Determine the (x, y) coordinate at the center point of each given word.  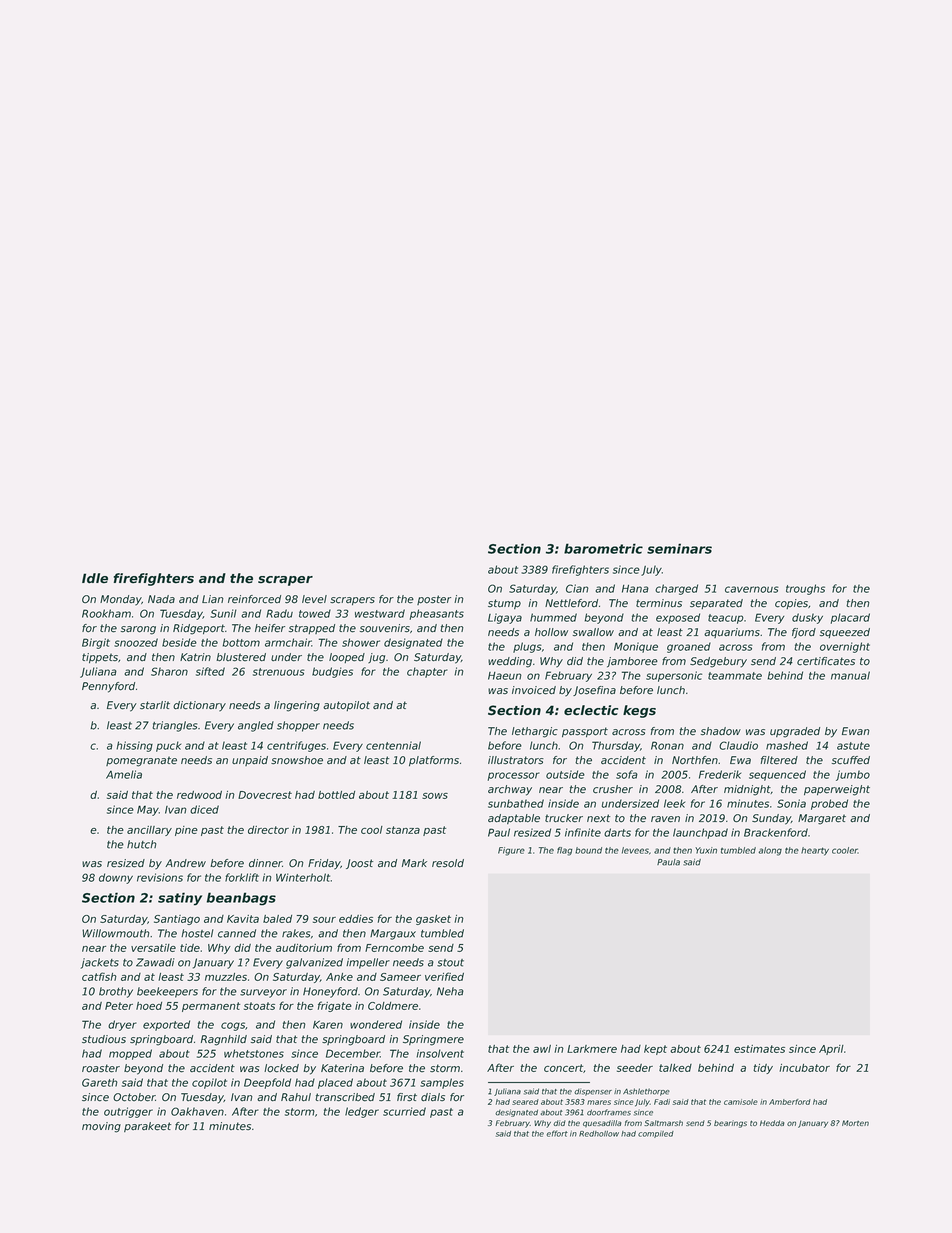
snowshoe (297, 760)
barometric (603, 548)
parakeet (147, 1127)
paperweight (837, 790)
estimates (759, 1049)
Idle (95, 578)
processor (514, 776)
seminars (679, 548)
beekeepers (167, 992)
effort (557, 1133)
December (353, 1053)
